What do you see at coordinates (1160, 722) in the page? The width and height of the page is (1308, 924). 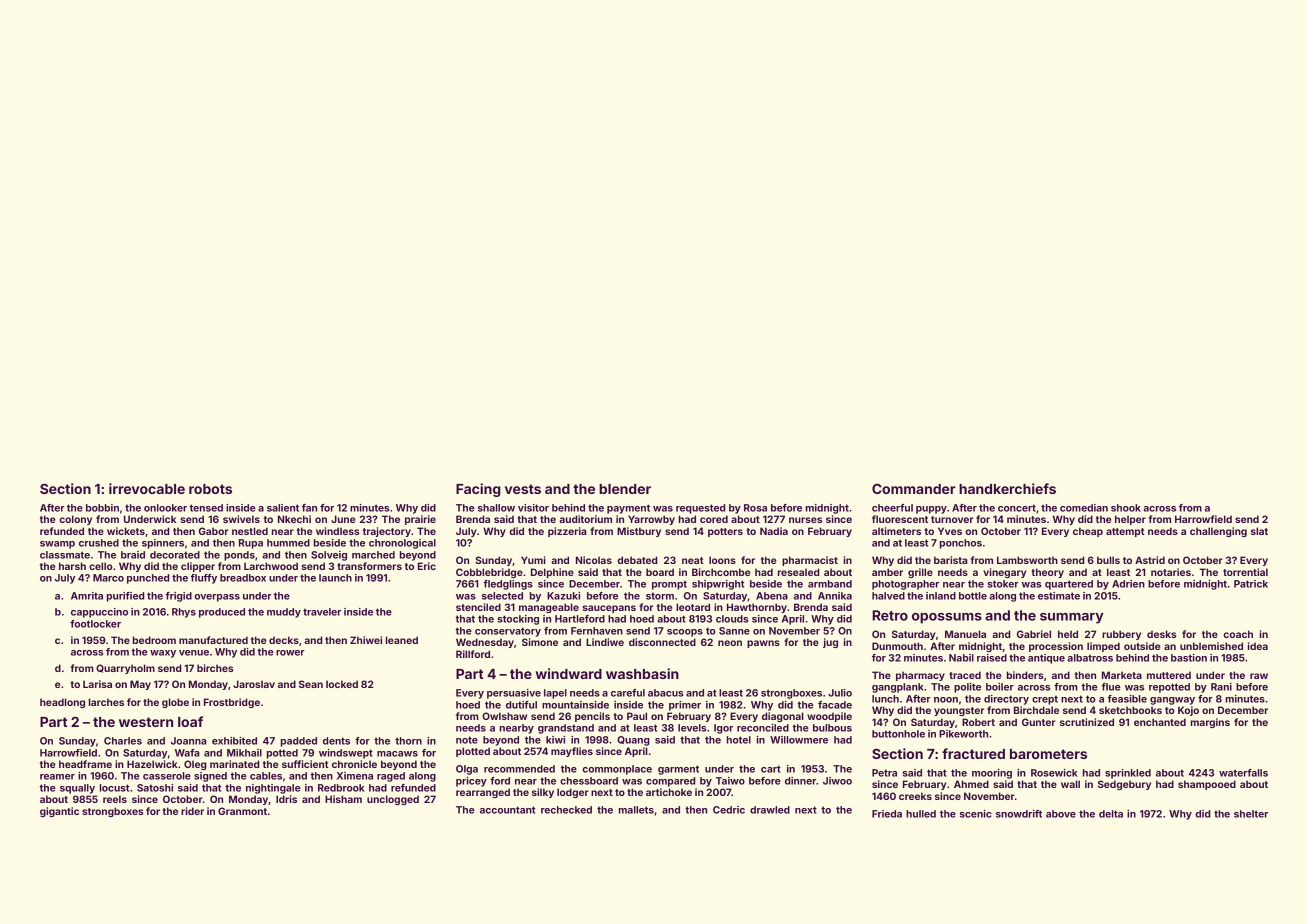 I see `enchanted` at bounding box center [1160, 722].
